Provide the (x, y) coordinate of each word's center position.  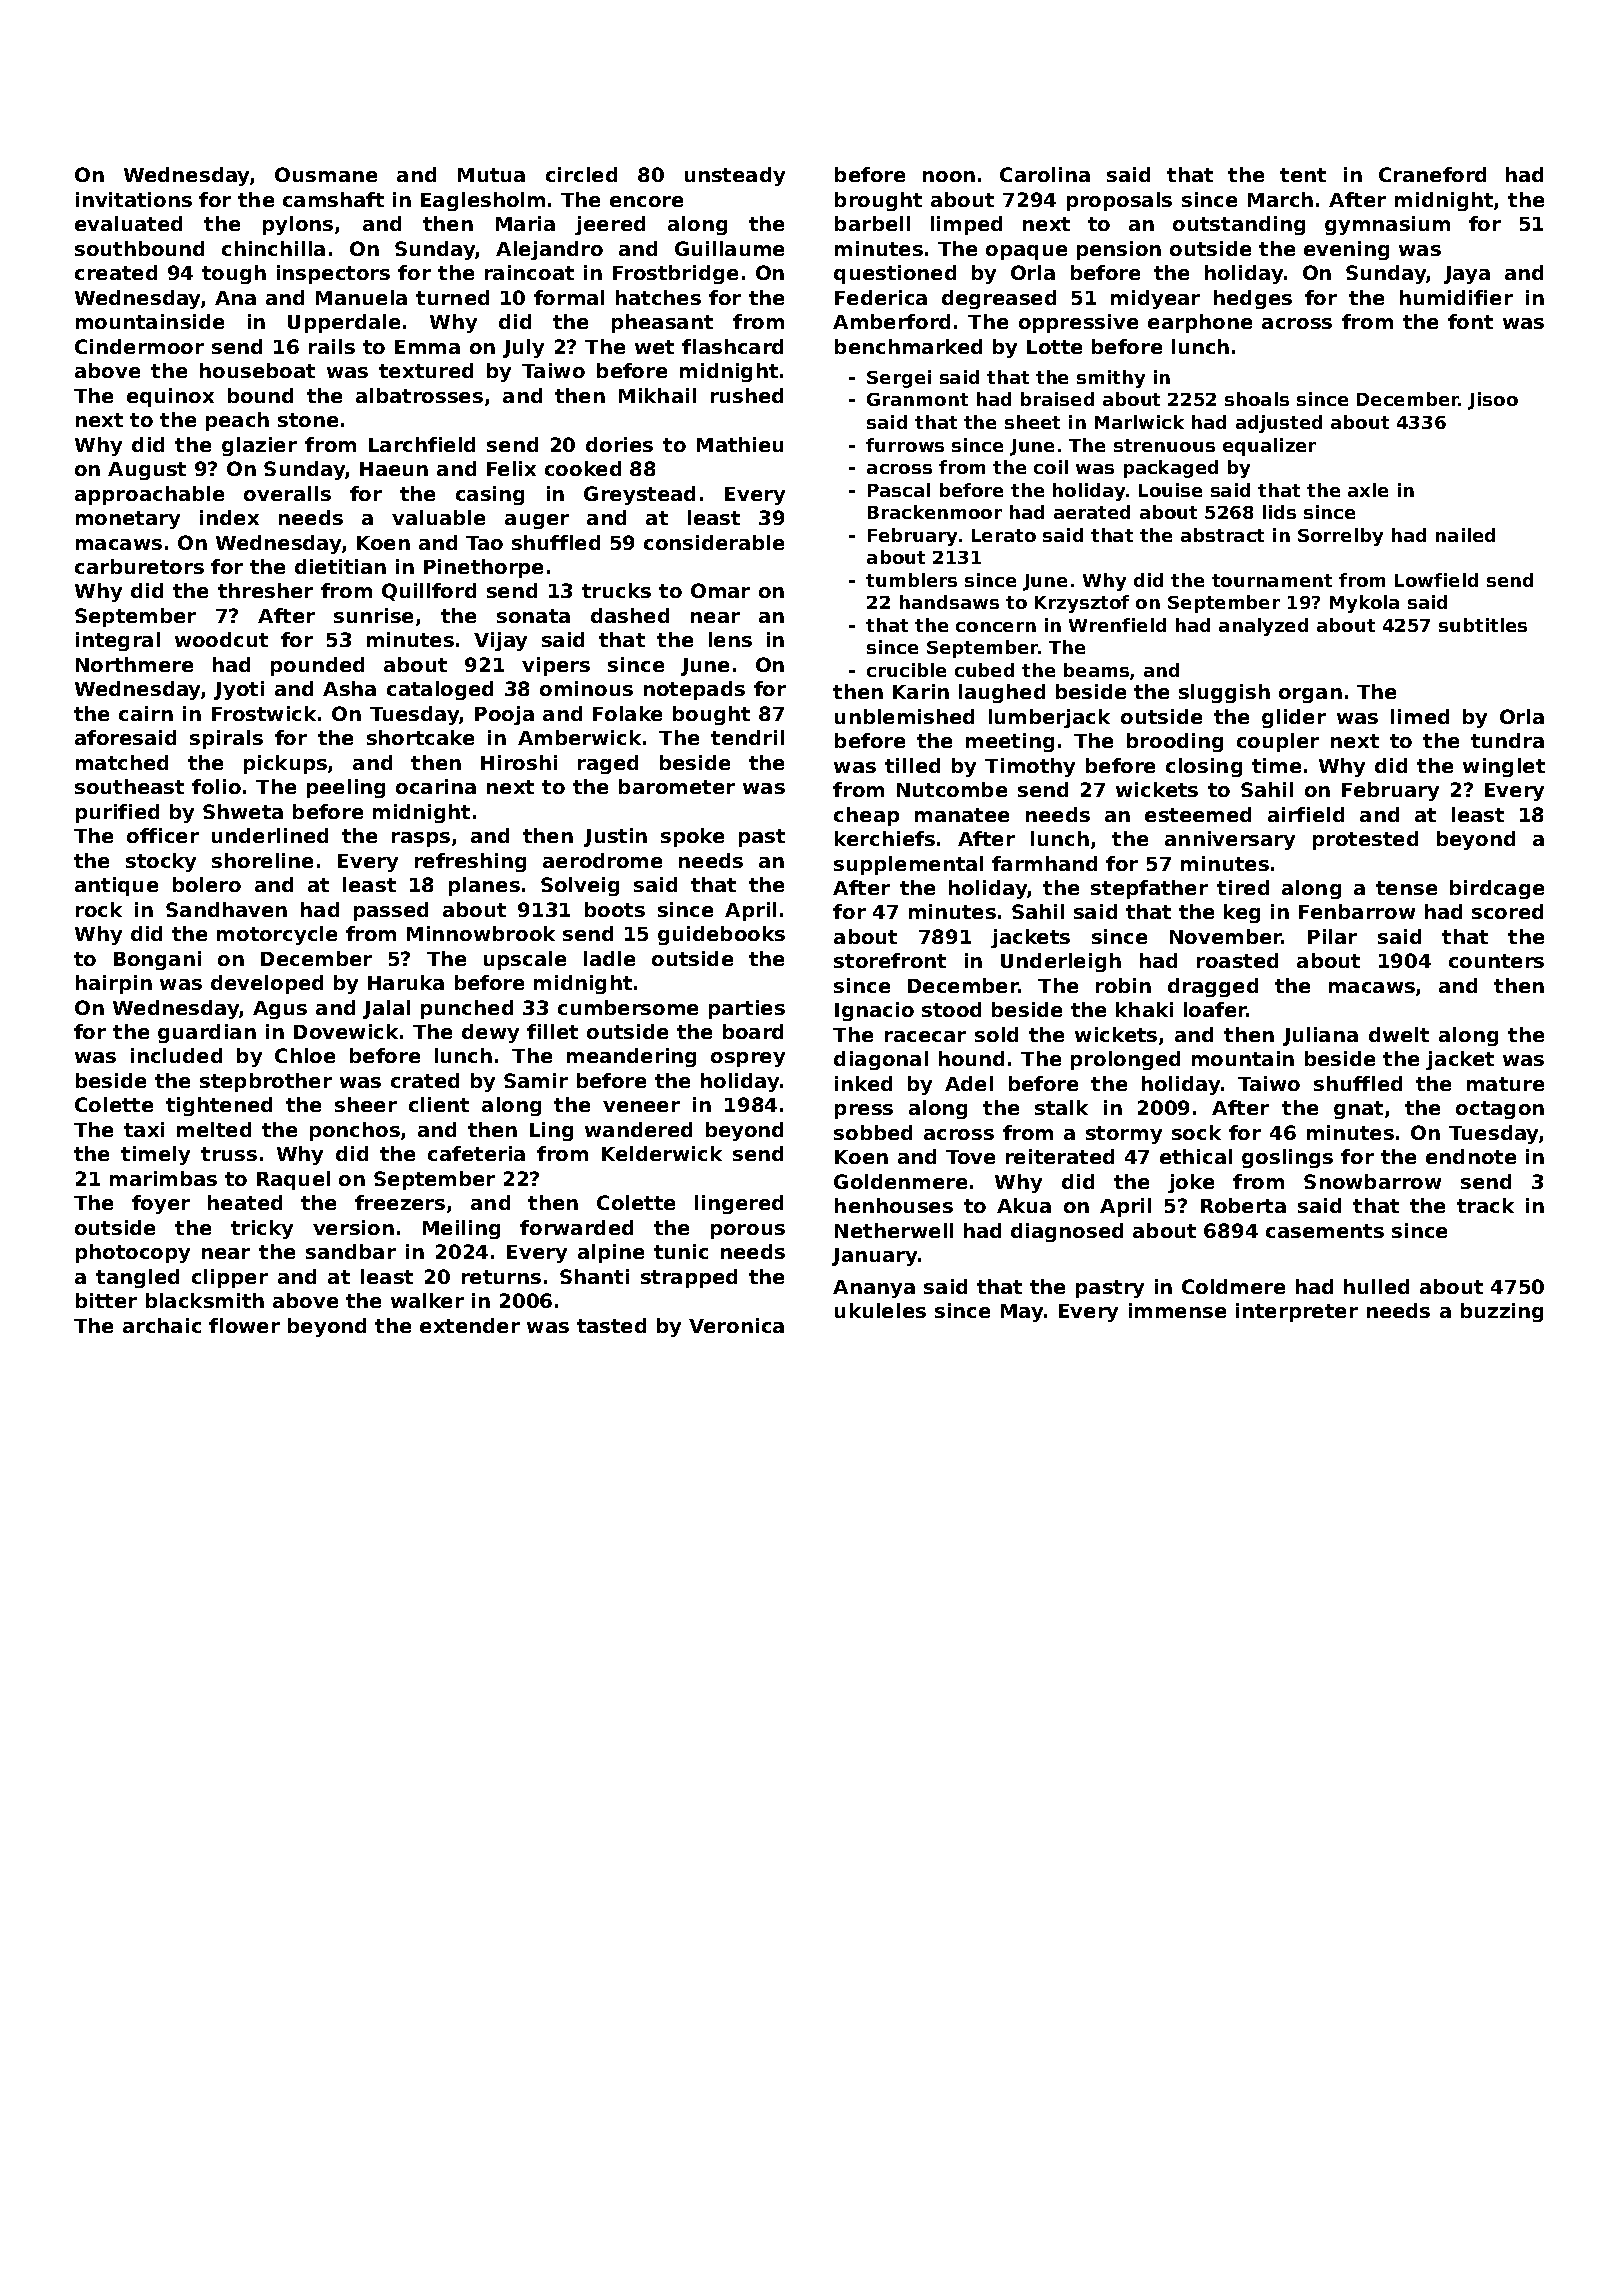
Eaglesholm (483, 201)
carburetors (139, 566)
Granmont (917, 399)
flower (244, 1325)
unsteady (735, 176)
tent (1303, 175)
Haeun (394, 469)
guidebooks (721, 935)
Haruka (406, 982)
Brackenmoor (935, 512)
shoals (1257, 399)
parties (747, 1009)
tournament (1272, 580)
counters (1496, 961)
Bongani (157, 960)
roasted (1237, 960)
